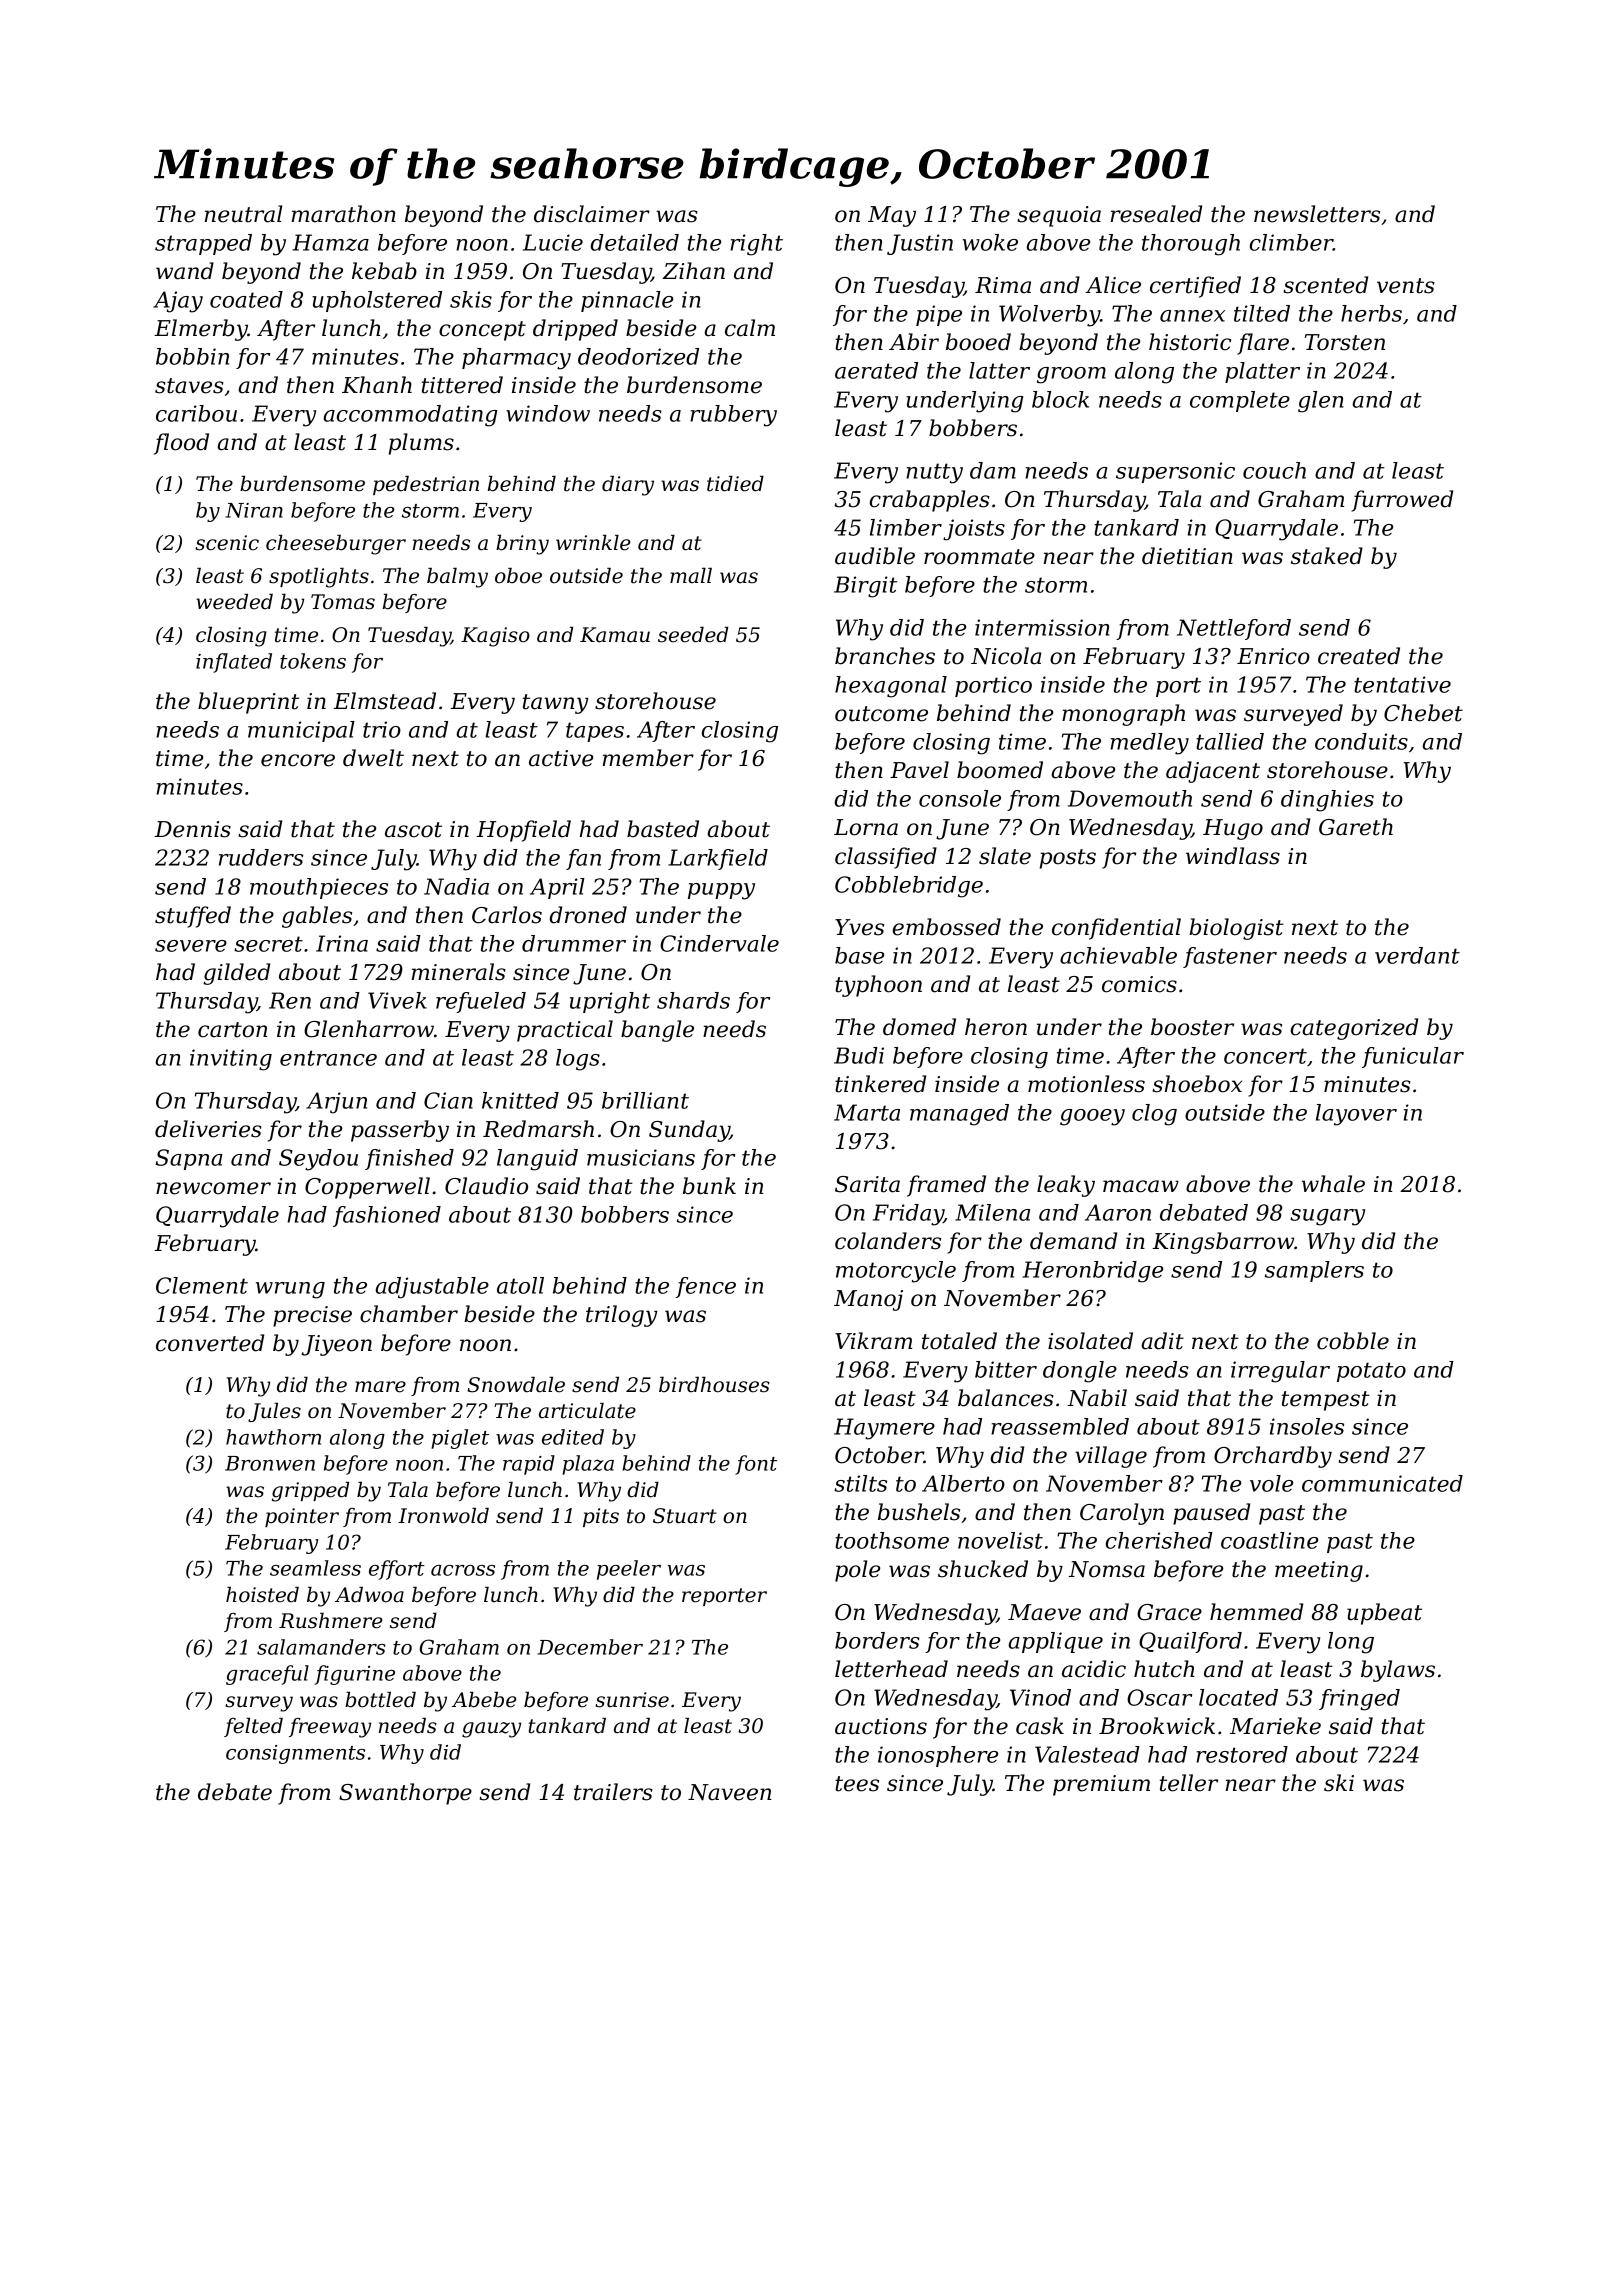 This screenshot has width=1620, height=2292. Describe the element at coordinates (344, 214) in the screenshot. I see `marathon` at that location.
